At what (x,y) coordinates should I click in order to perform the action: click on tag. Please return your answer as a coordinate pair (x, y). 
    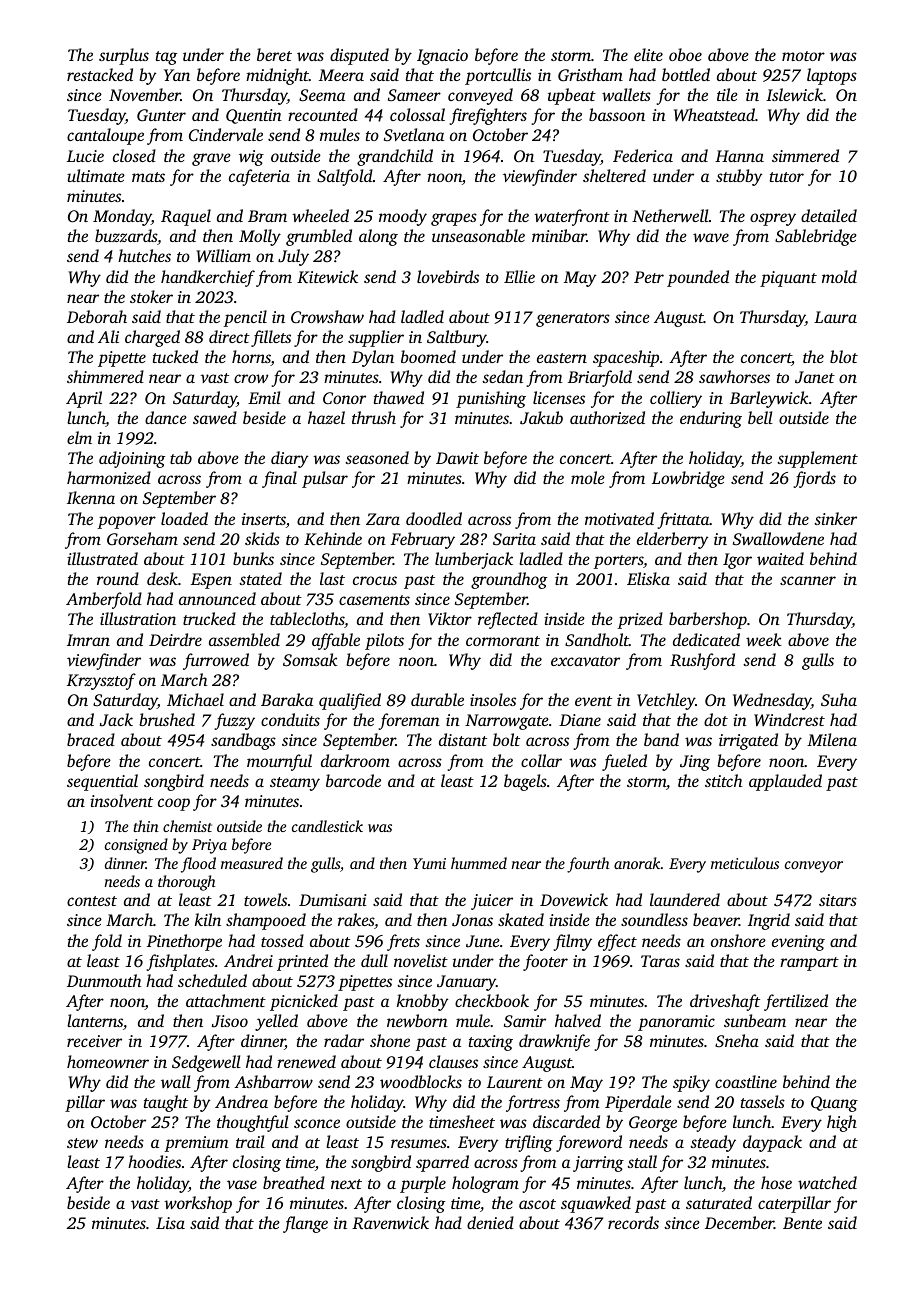
    Looking at the image, I should click on (166, 58).
